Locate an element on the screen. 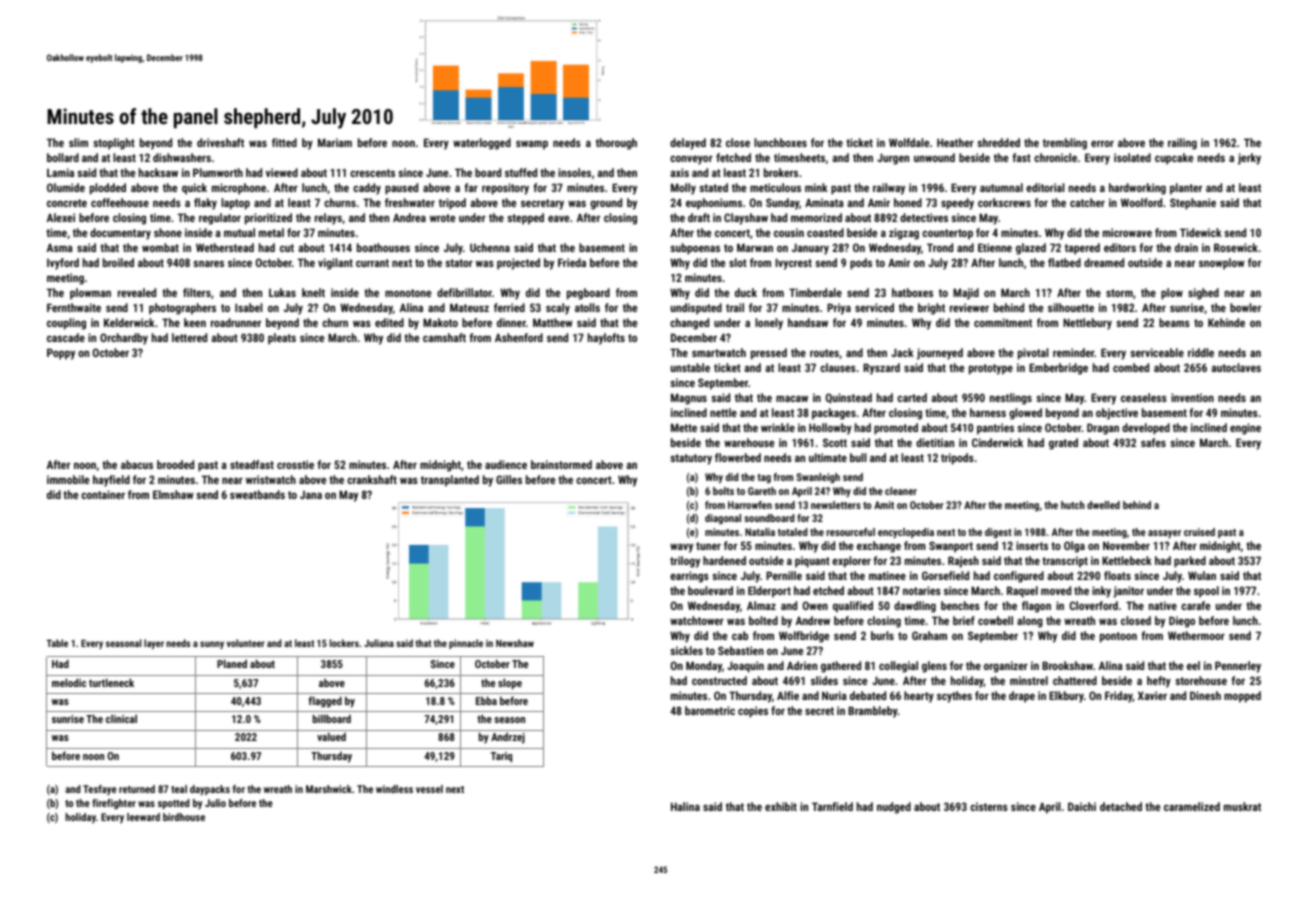 The width and height of the screenshot is (1308, 924). thorough is located at coordinates (616, 144).
